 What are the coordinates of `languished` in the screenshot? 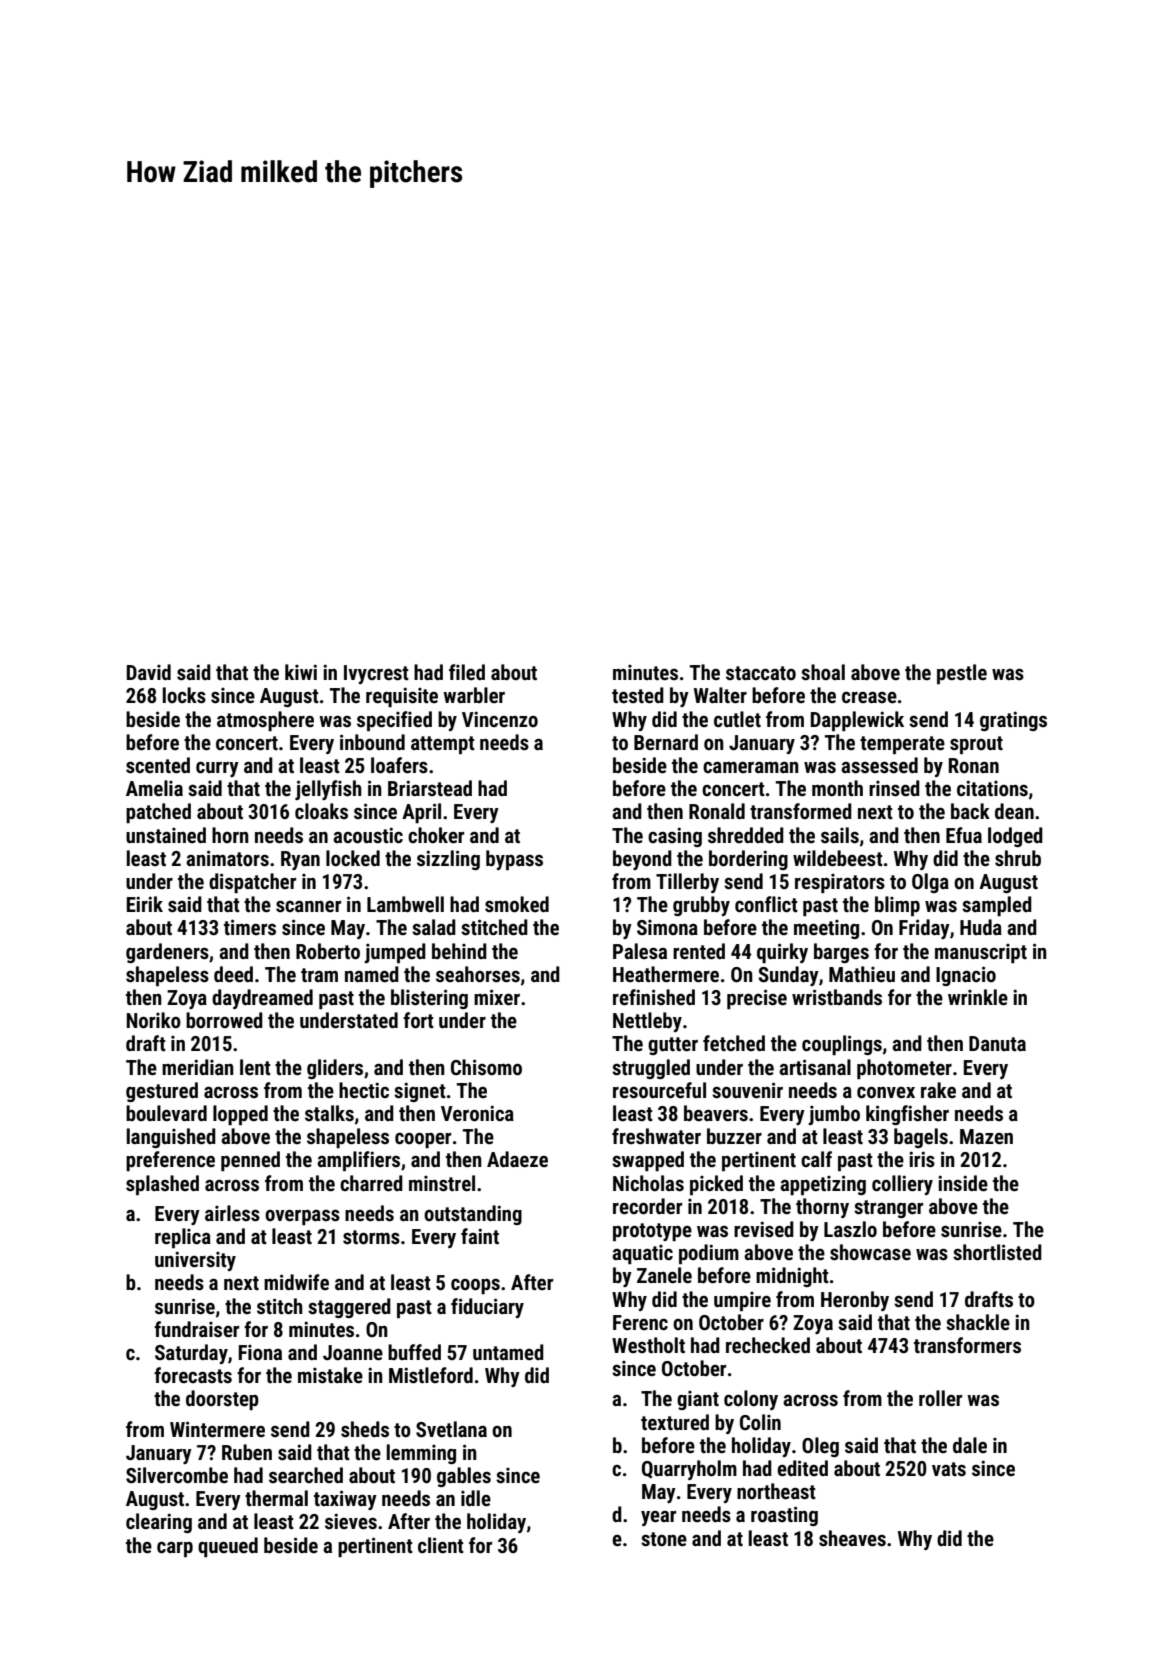 It's located at (171, 1138).
